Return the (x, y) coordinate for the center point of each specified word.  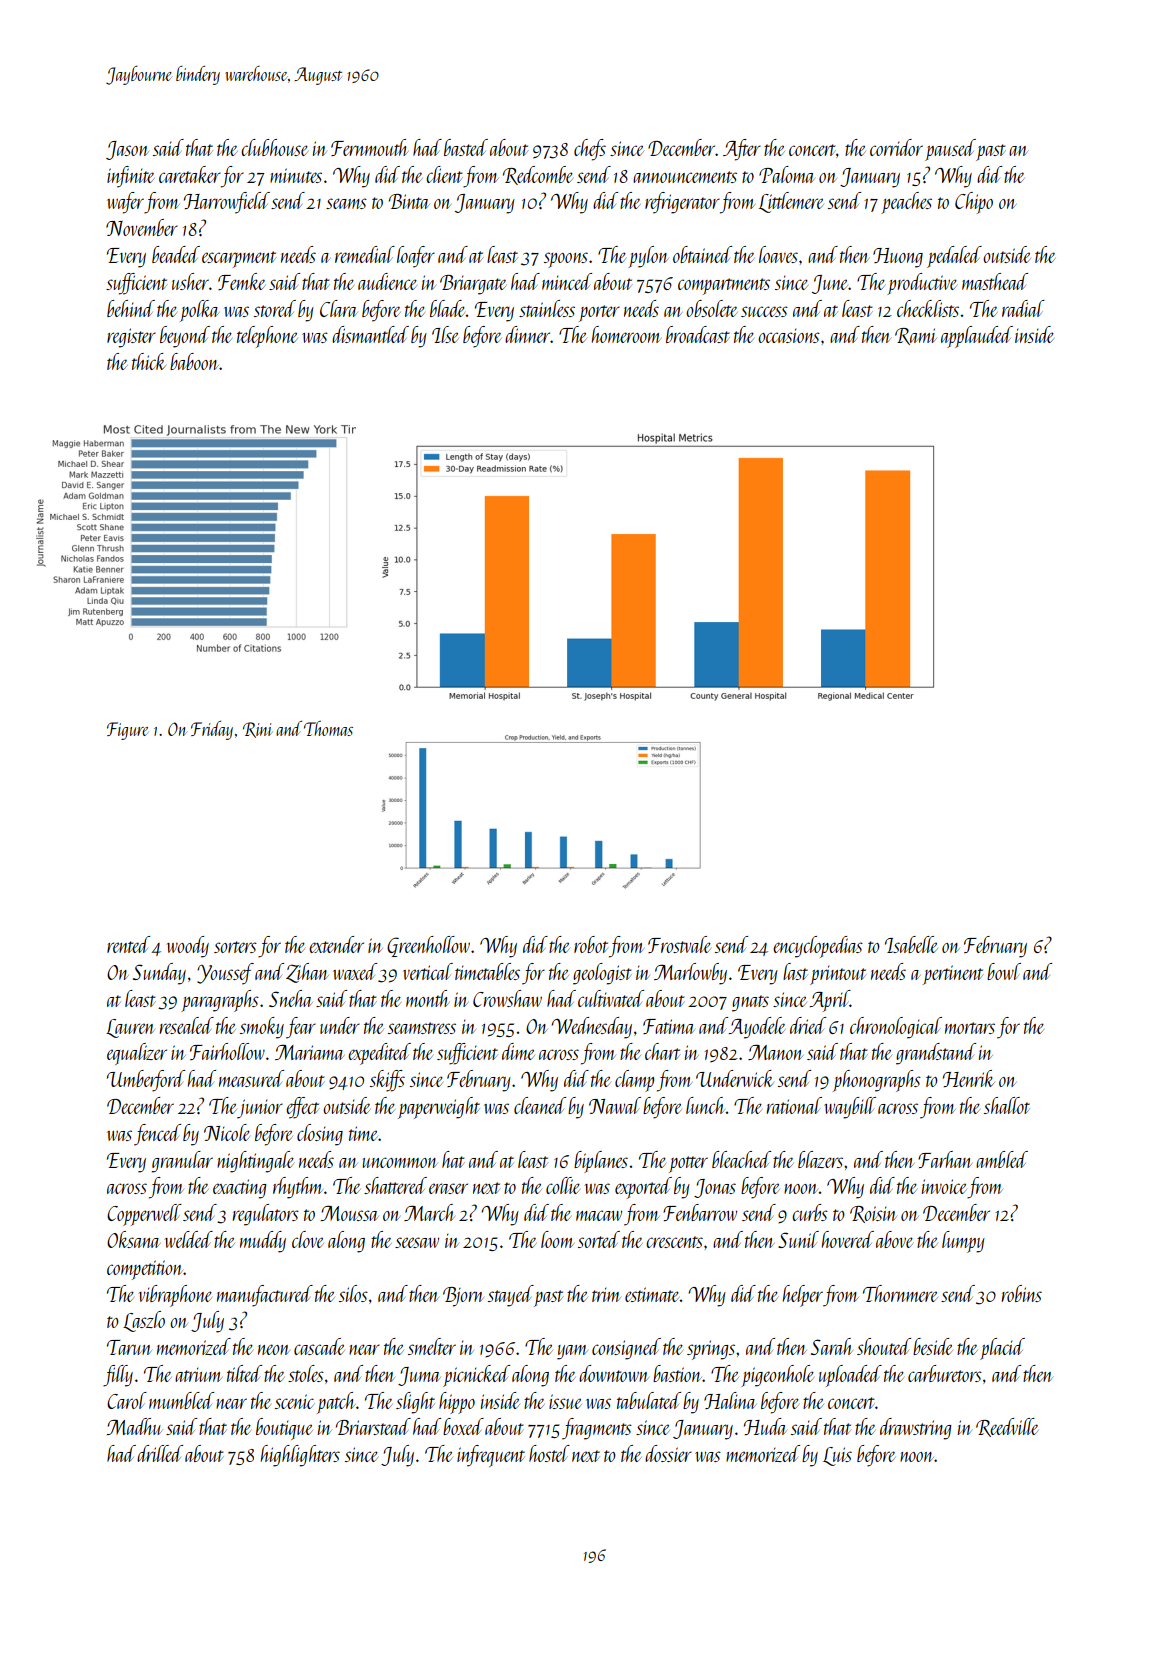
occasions (789, 336)
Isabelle (911, 944)
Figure (127, 731)
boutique (284, 1429)
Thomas (328, 728)
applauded (977, 337)
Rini (257, 730)
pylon (648, 257)
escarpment (239, 259)
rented (128, 944)
